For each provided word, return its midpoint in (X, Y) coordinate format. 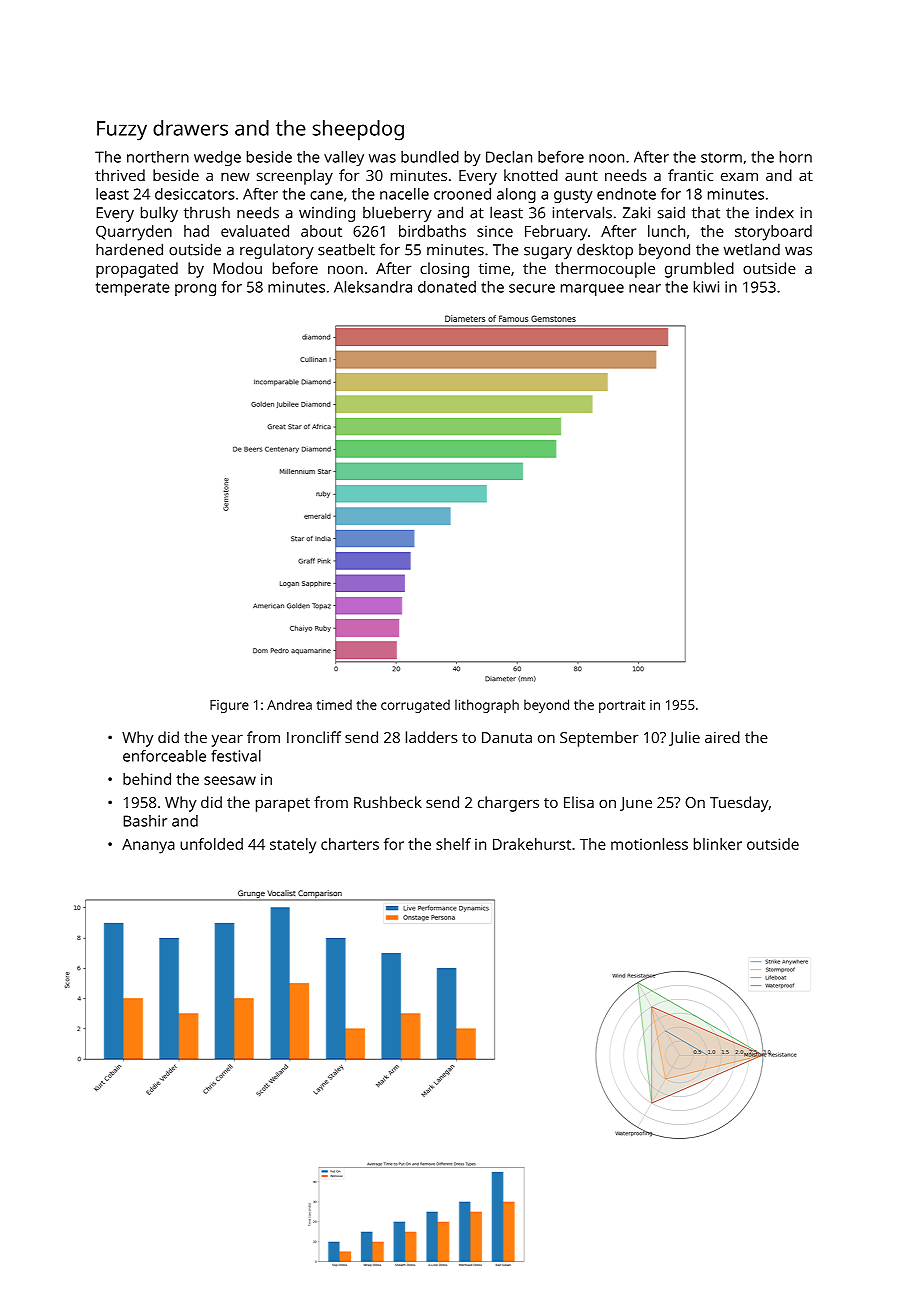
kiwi (706, 287)
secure (532, 288)
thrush (207, 212)
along (516, 195)
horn (796, 157)
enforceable (164, 756)
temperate (133, 289)
